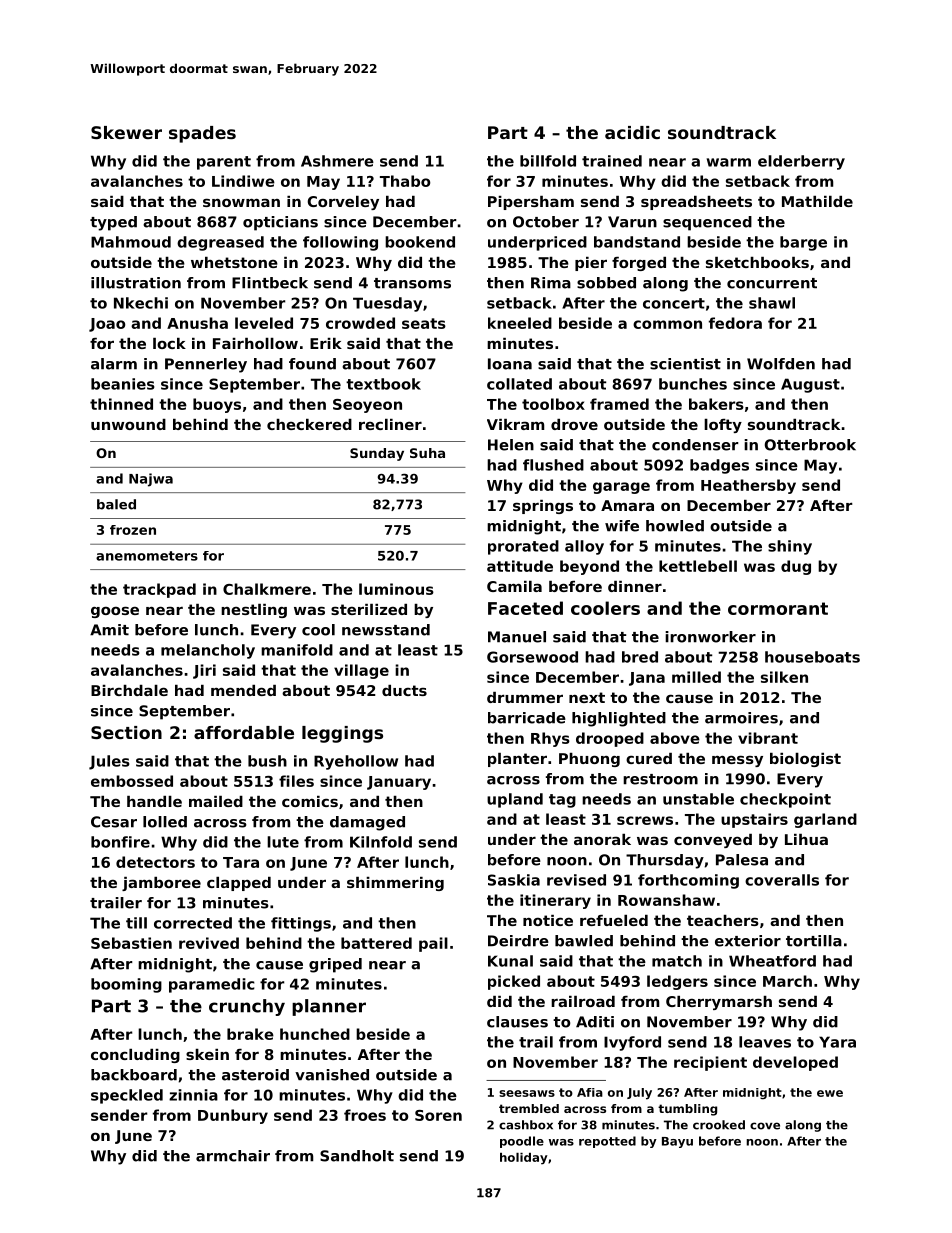 The height and width of the screenshot is (1233, 952). Describe the element at coordinates (524, 1159) in the screenshot. I see `holiday` at that location.
